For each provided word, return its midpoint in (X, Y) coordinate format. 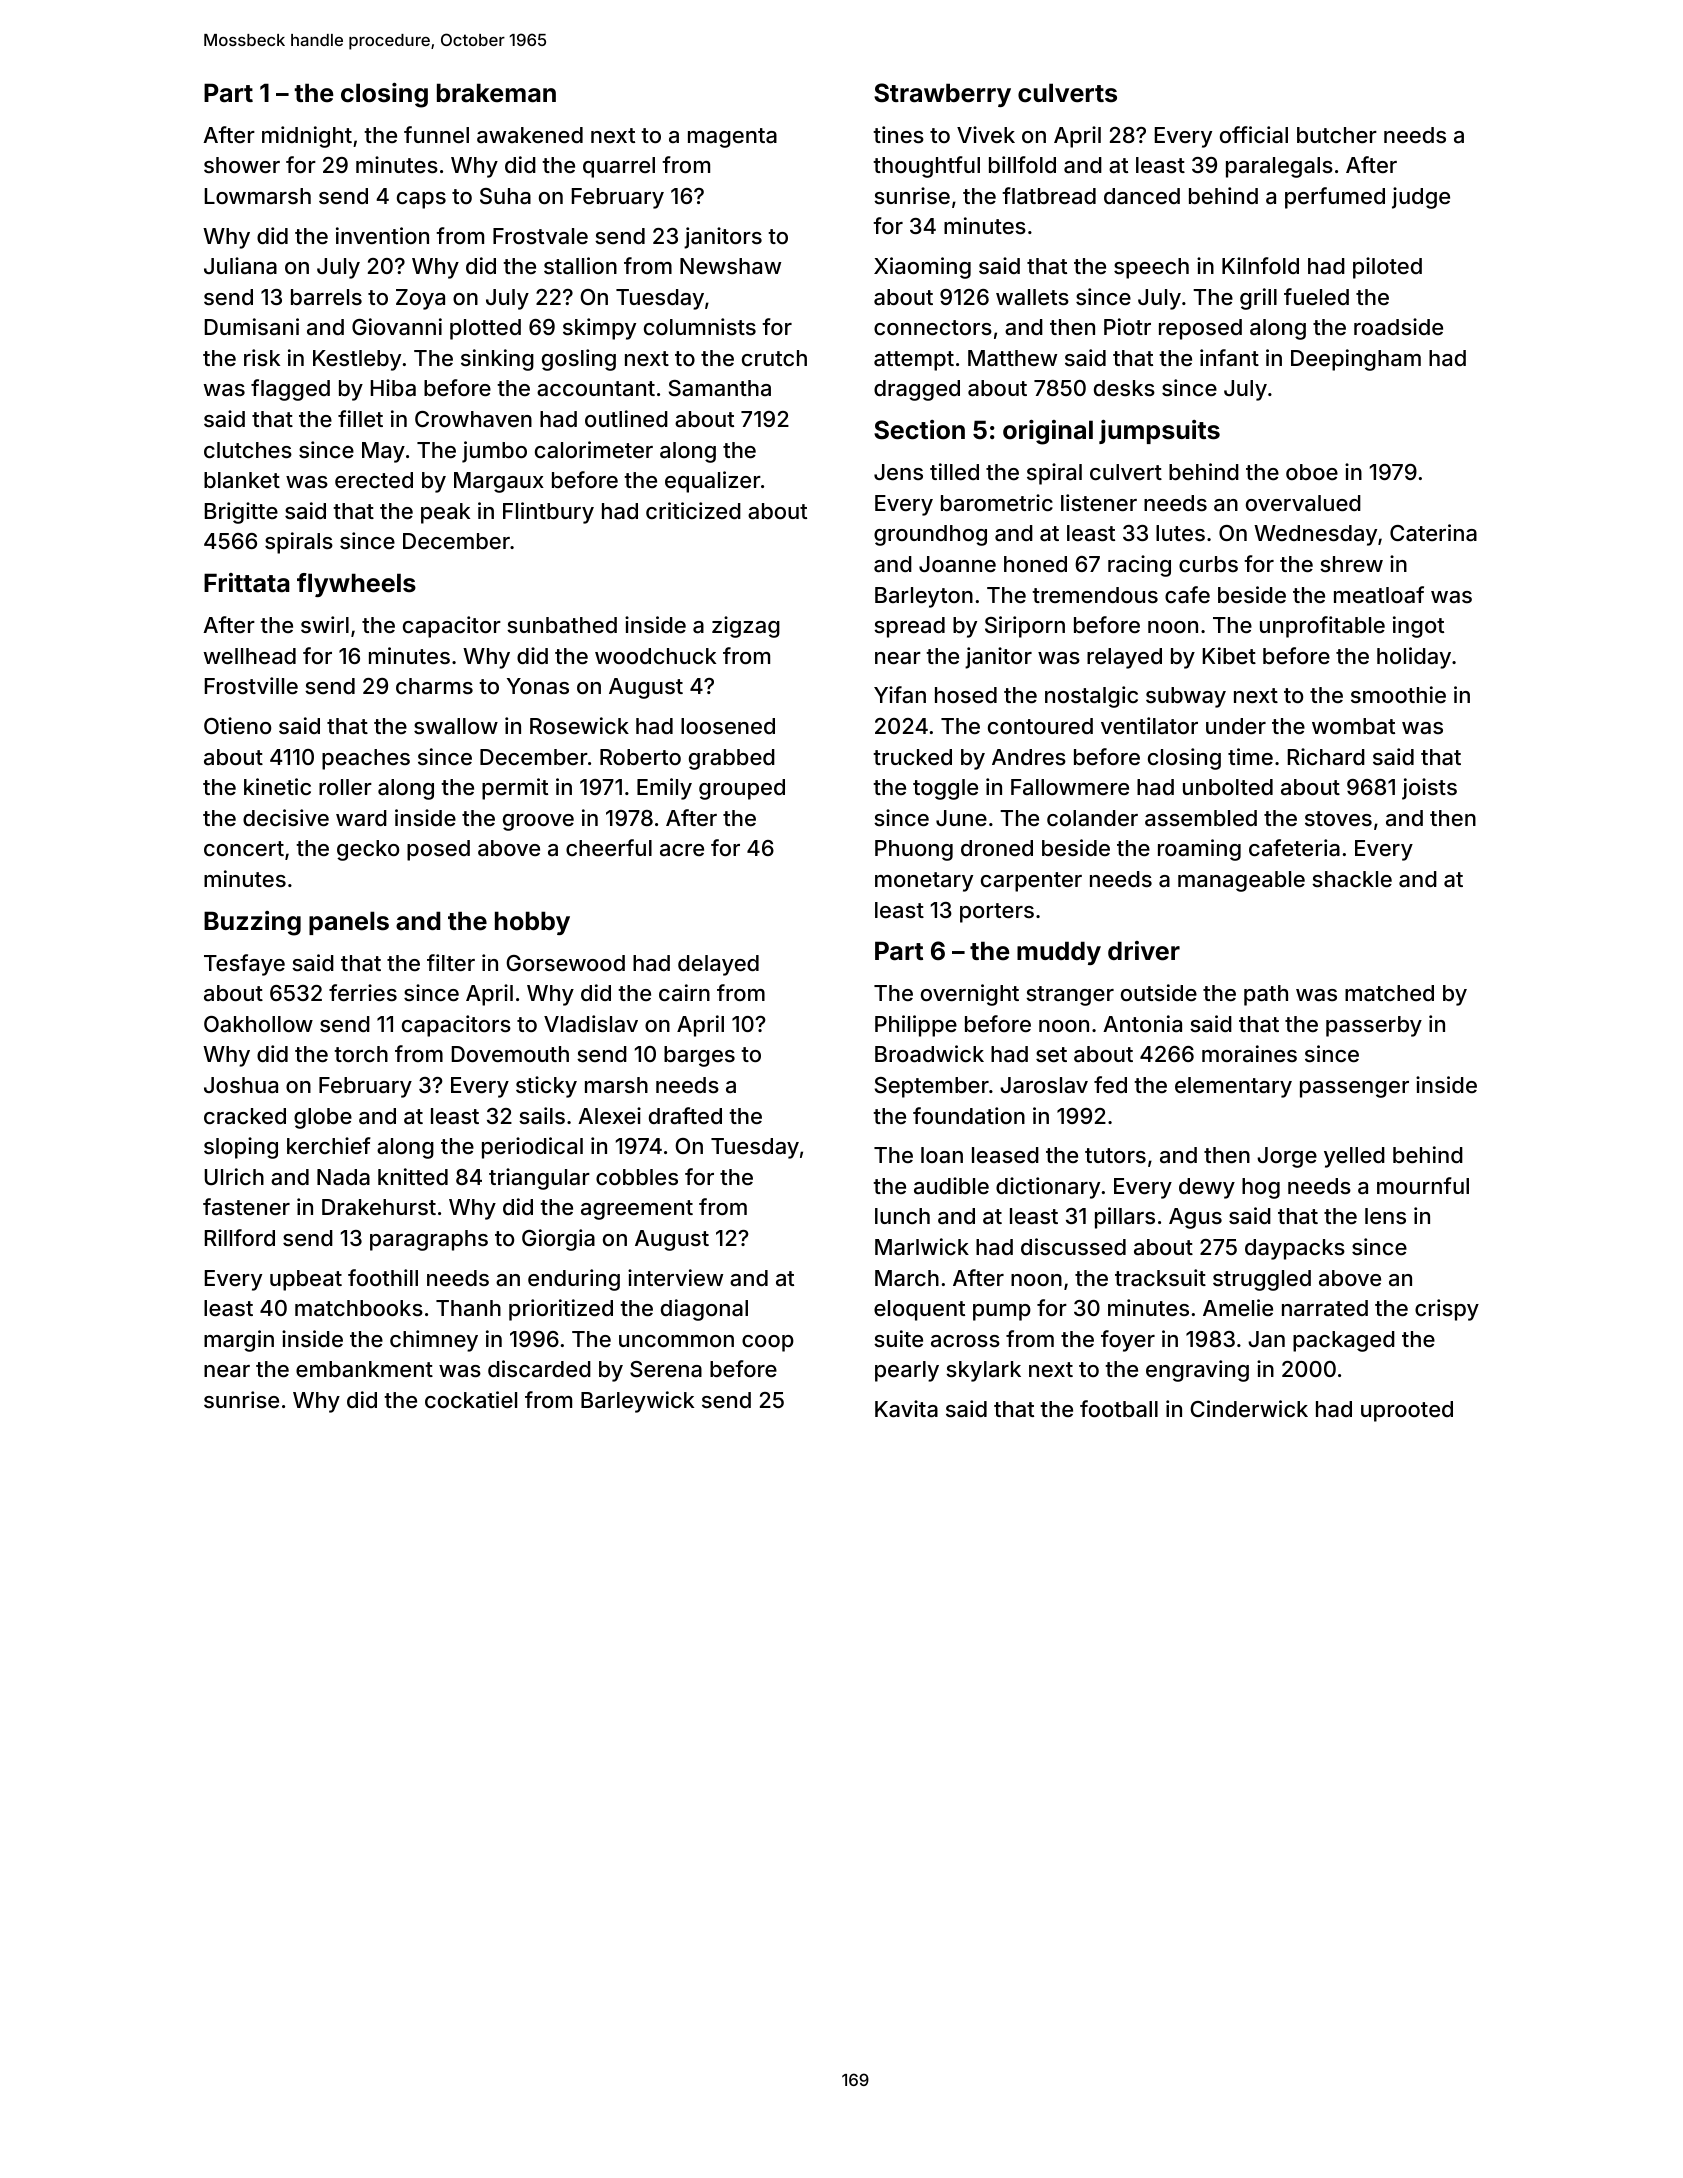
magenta (732, 138)
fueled (1316, 296)
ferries (363, 992)
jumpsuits (1159, 432)
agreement (637, 1210)
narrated (1325, 1308)
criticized (693, 510)
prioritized (561, 1310)
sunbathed (562, 625)
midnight (307, 137)
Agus (1195, 1218)
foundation (969, 1115)
